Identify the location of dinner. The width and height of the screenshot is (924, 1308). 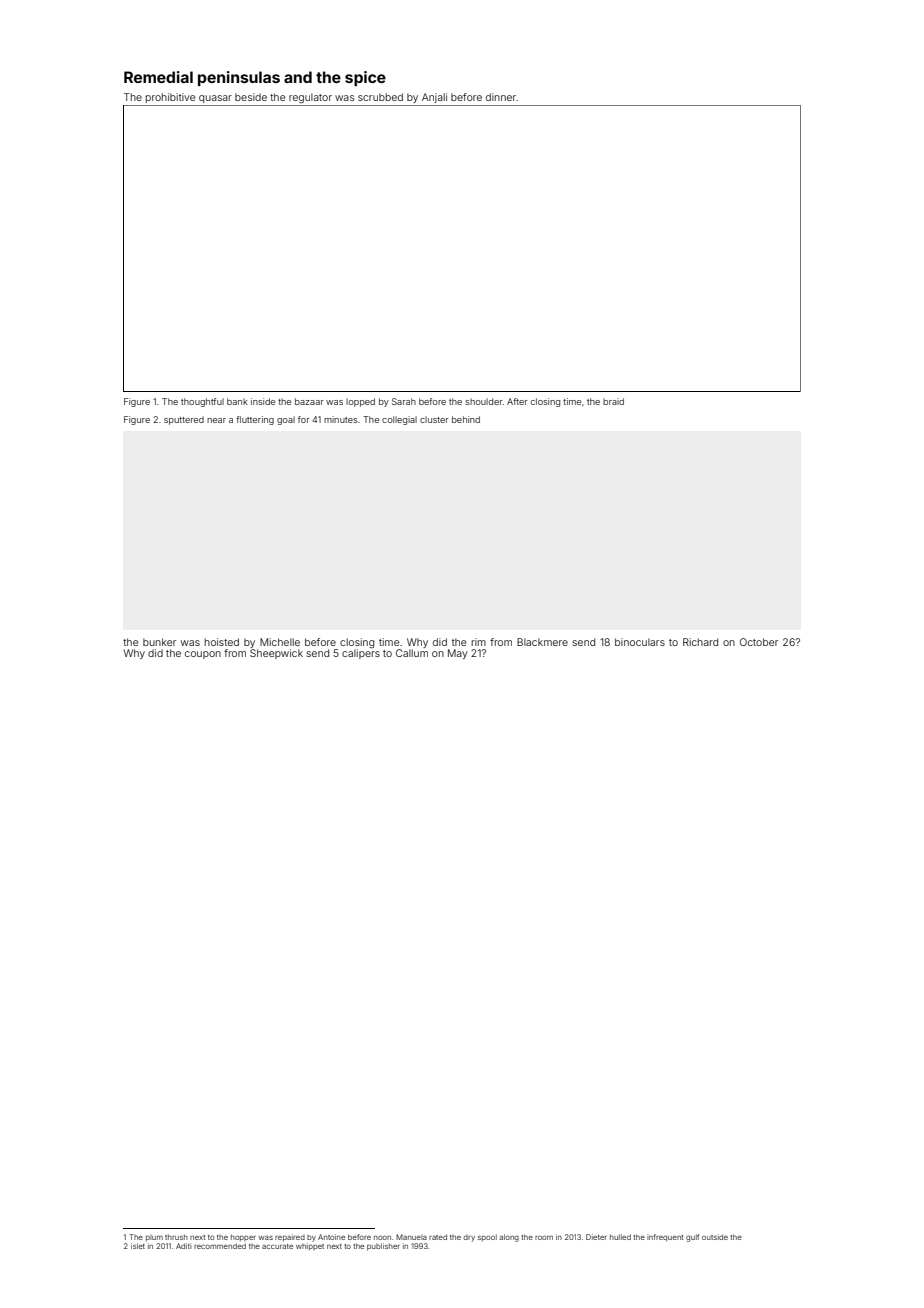
(501, 97).
